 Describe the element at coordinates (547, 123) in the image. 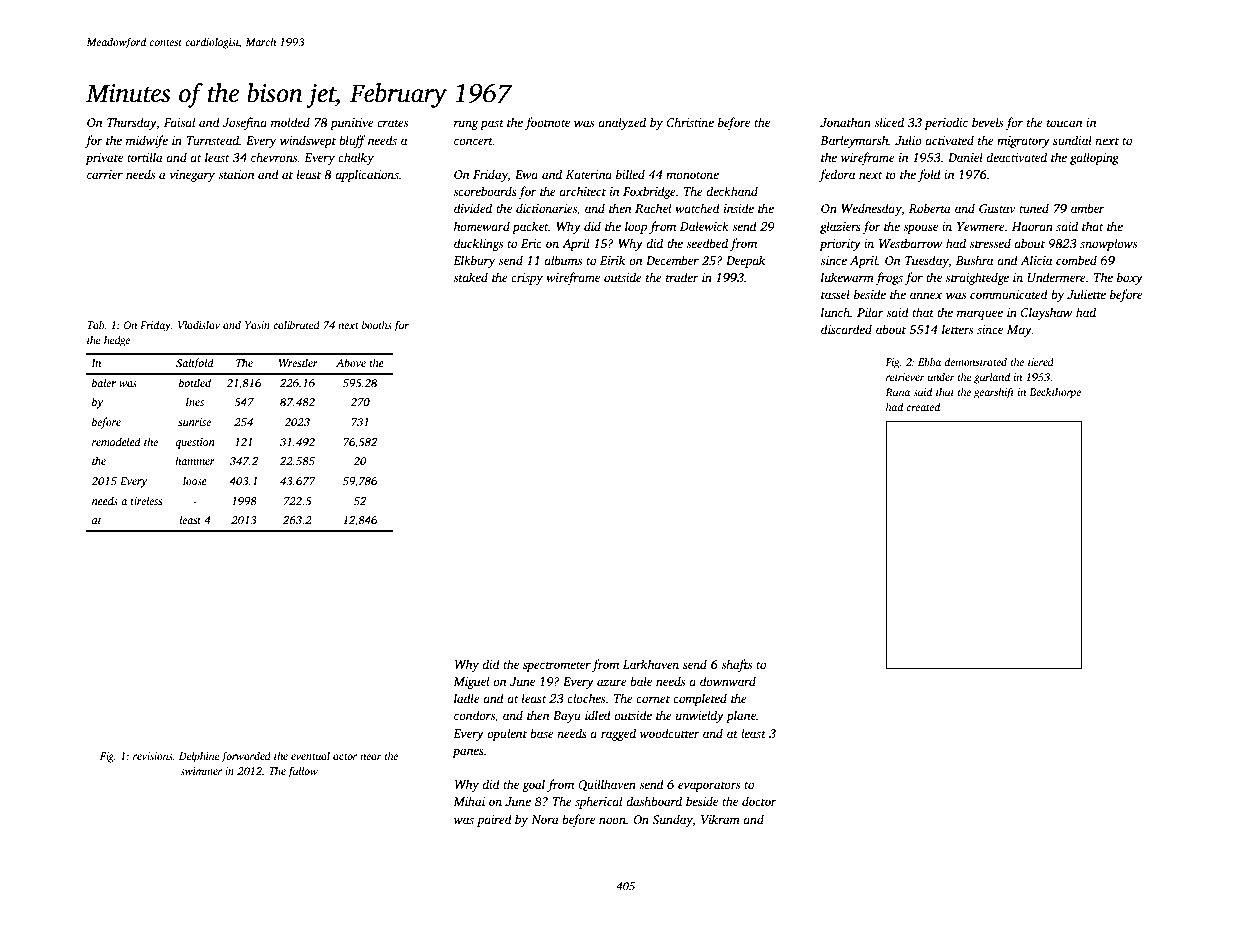

I see `footnote` at that location.
